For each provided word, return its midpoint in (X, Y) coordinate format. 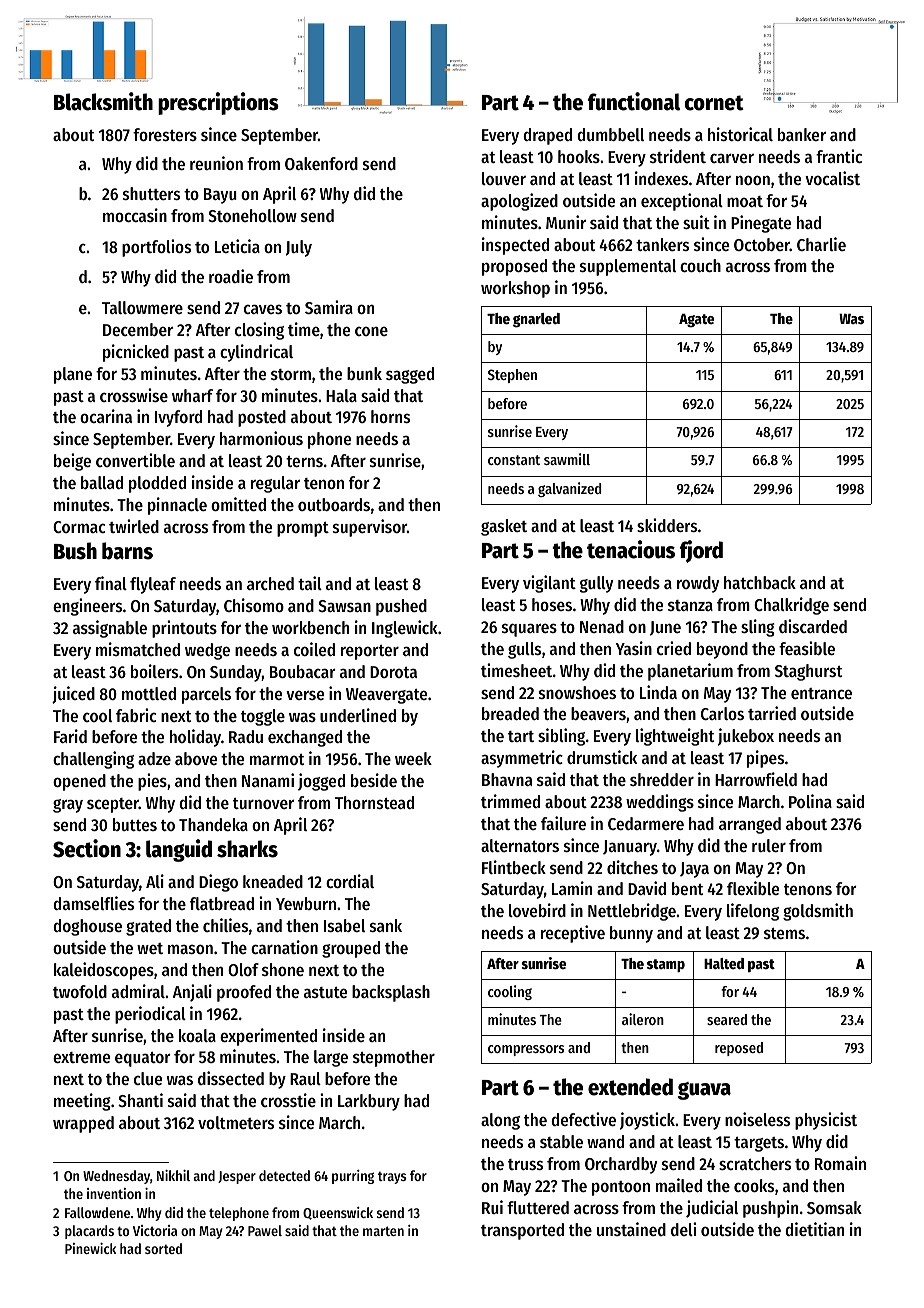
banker (802, 134)
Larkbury (369, 1102)
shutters (151, 193)
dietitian (814, 1229)
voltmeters (236, 1122)
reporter (370, 652)
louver (504, 178)
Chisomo (254, 605)
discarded (813, 626)
